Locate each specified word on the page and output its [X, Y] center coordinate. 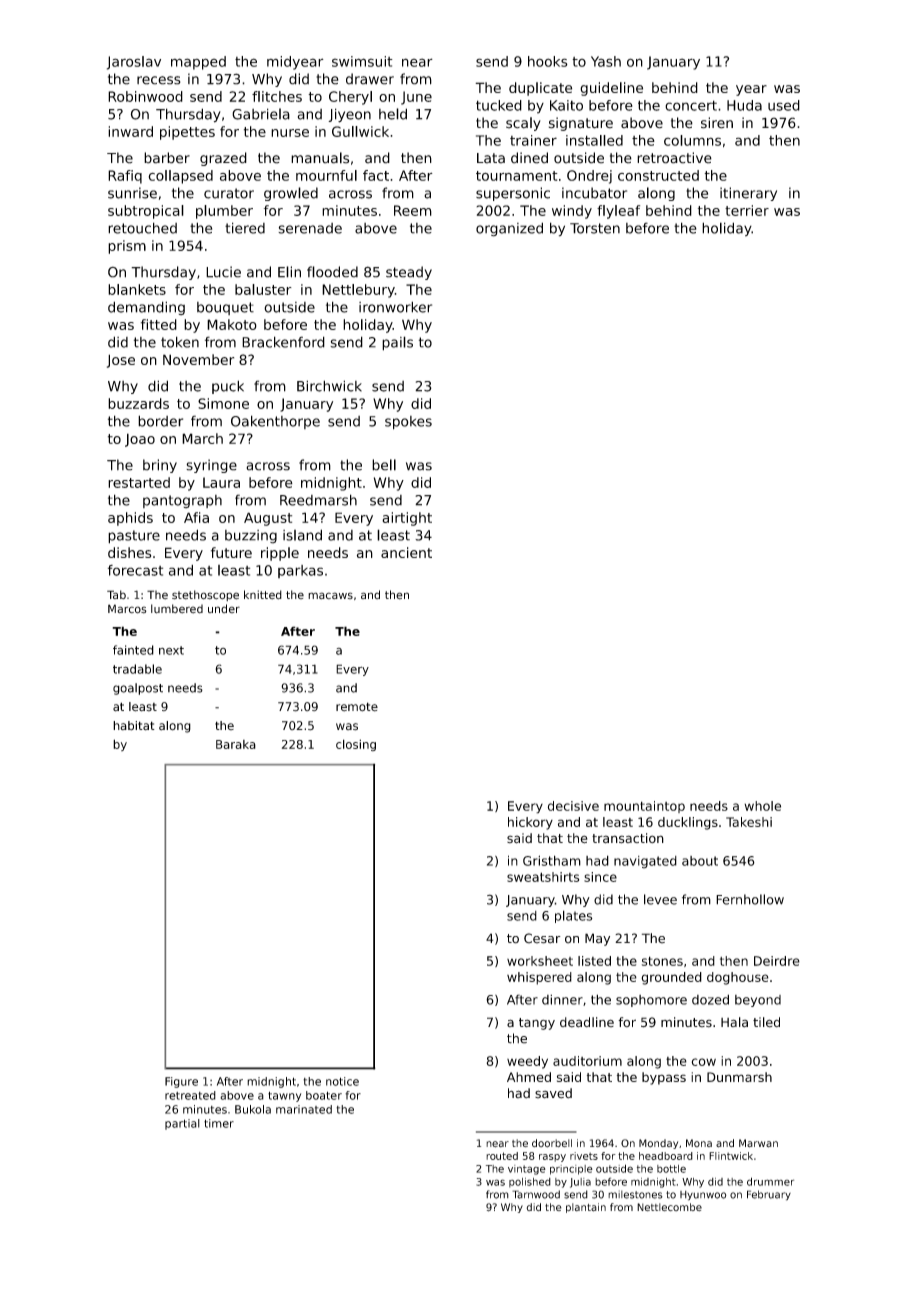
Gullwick [360, 131]
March [202, 438]
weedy [527, 1062]
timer [219, 1123]
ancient [406, 552]
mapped [198, 63]
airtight [407, 519]
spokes [408, 423]
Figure [181, 1082]
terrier [747, 210]
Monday [658, 1144]
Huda [744, 105]
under [224, 608]
